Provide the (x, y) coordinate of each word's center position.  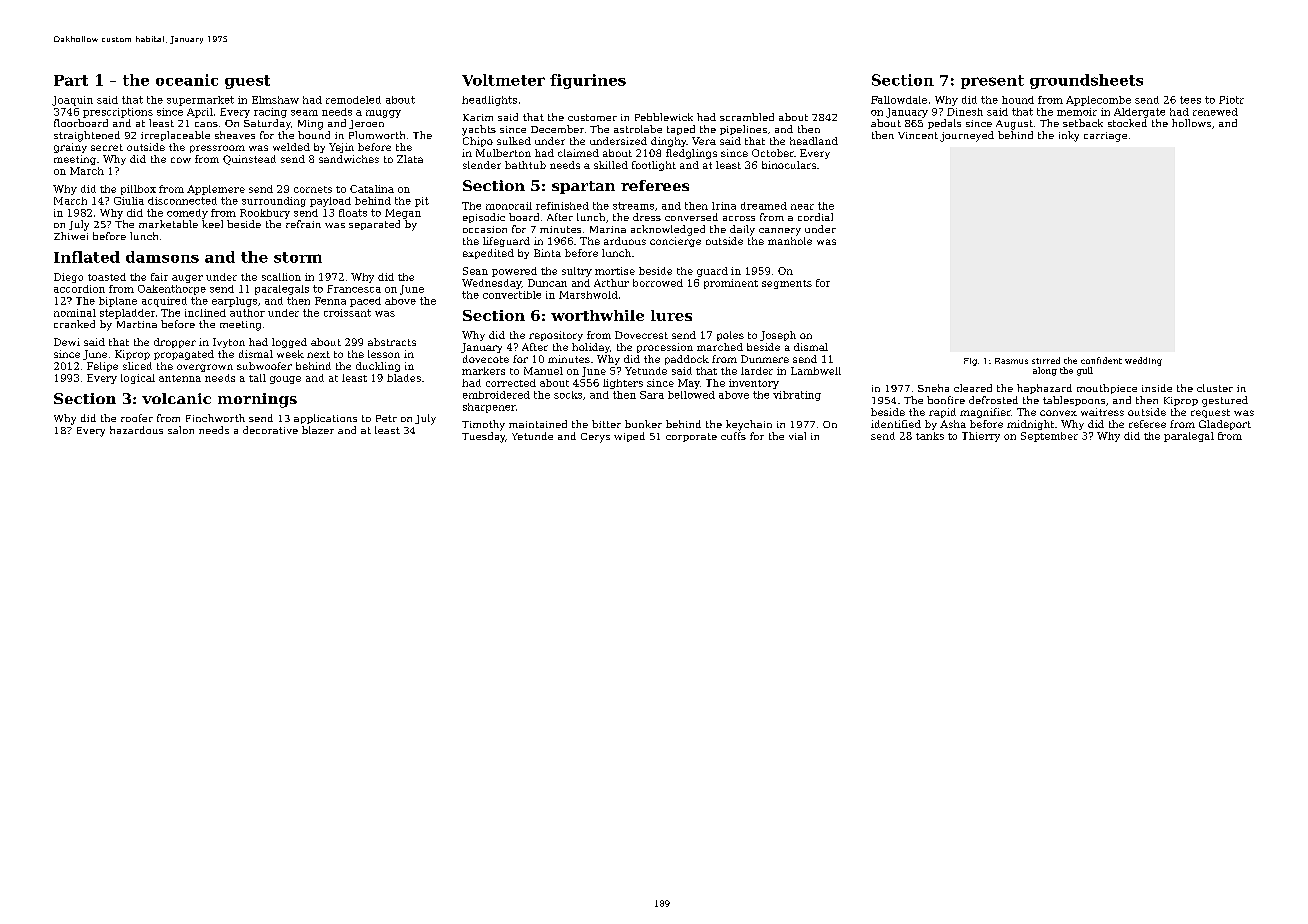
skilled (611, 165)
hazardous (136, 430)
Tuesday (483, 437)
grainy (70, 148)
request (1210, 413)
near (802, 207)
